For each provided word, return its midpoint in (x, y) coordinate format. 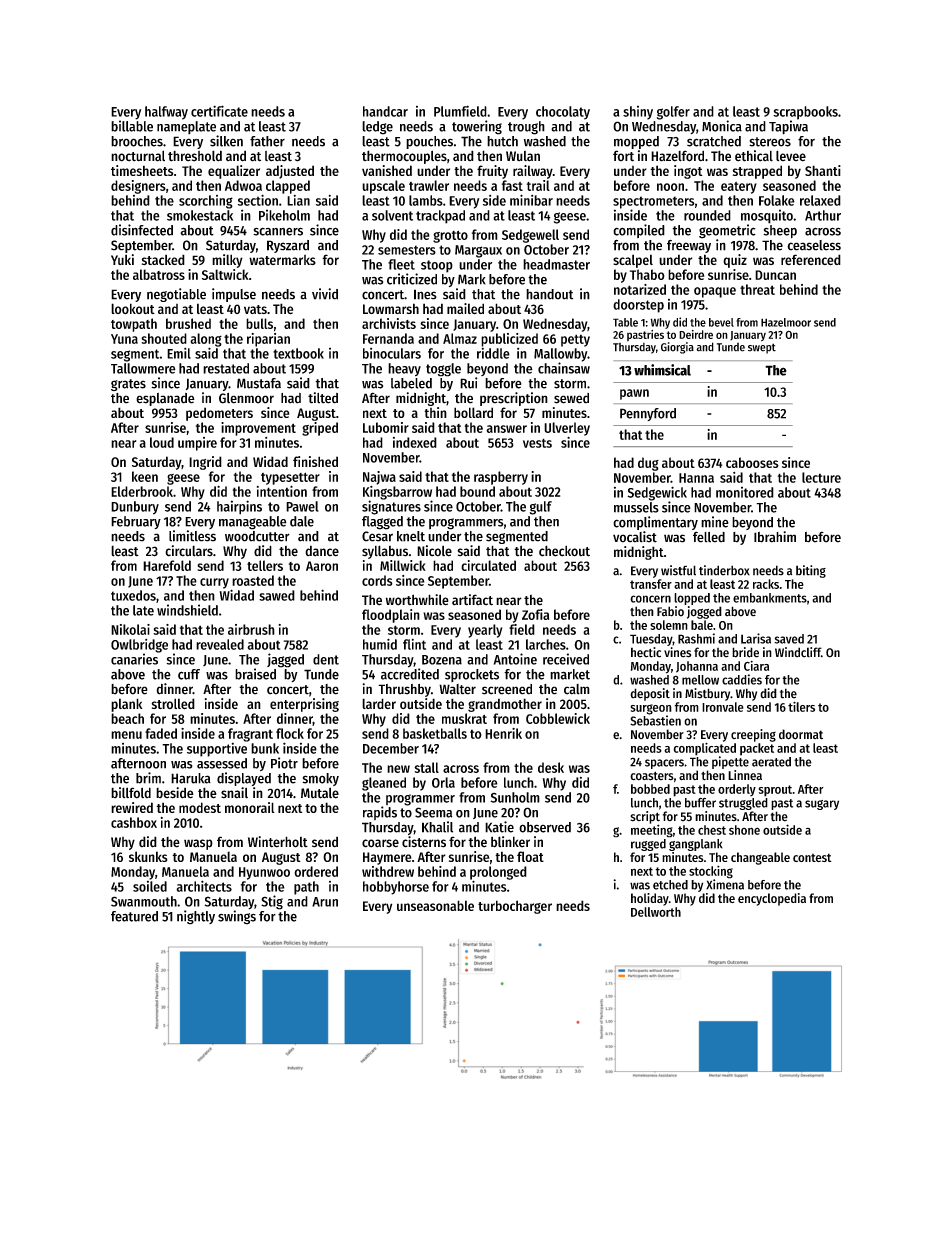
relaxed (820, 200)
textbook (298, 353)
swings (237, 917)
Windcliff (798, 652)
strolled (173, 704)
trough (526, 128)
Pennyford (648, 414)
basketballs (435, 733)
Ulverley (567, 429)
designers (138, 187)
